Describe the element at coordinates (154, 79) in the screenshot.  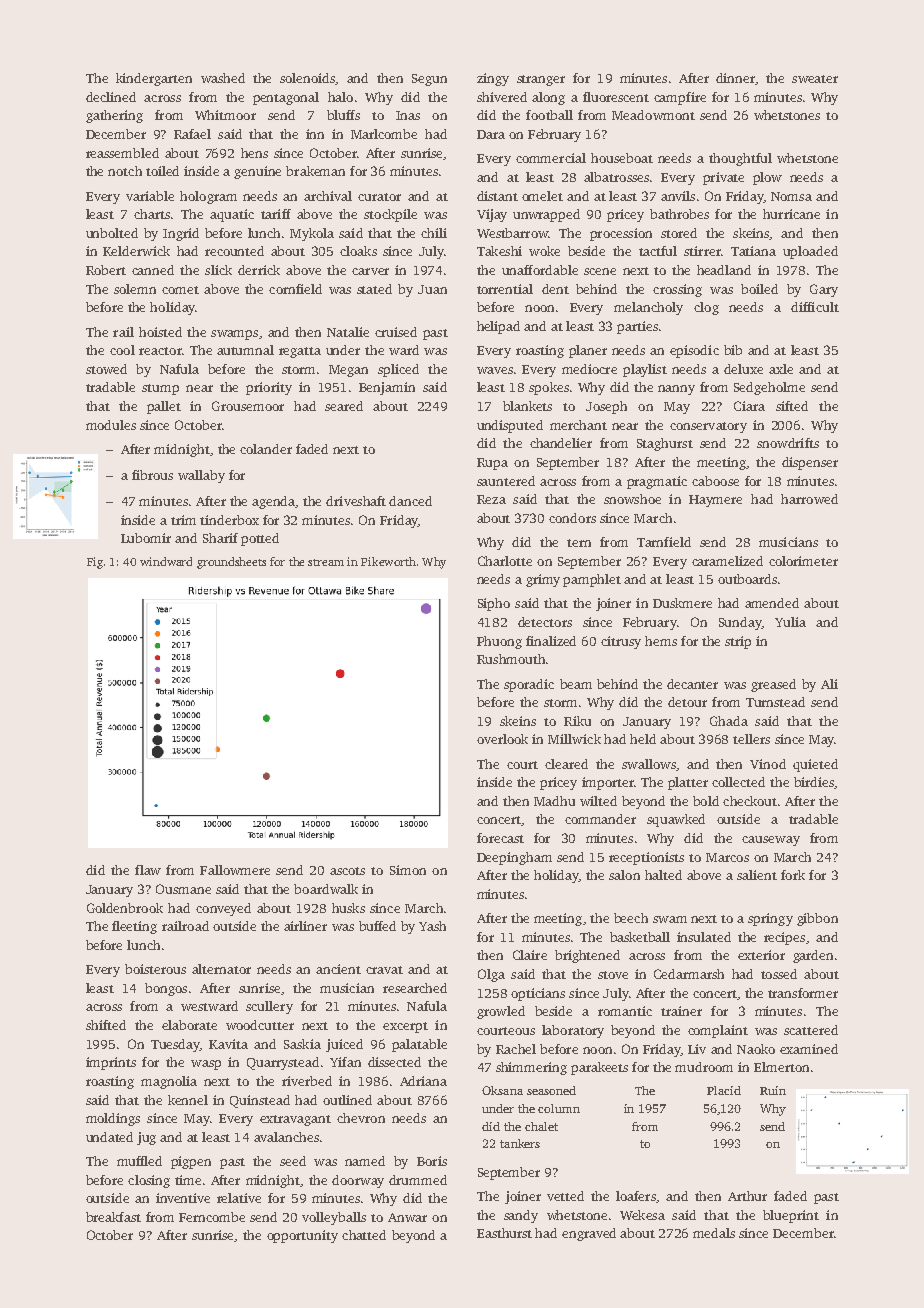
I see `kindergarten` at that location.
